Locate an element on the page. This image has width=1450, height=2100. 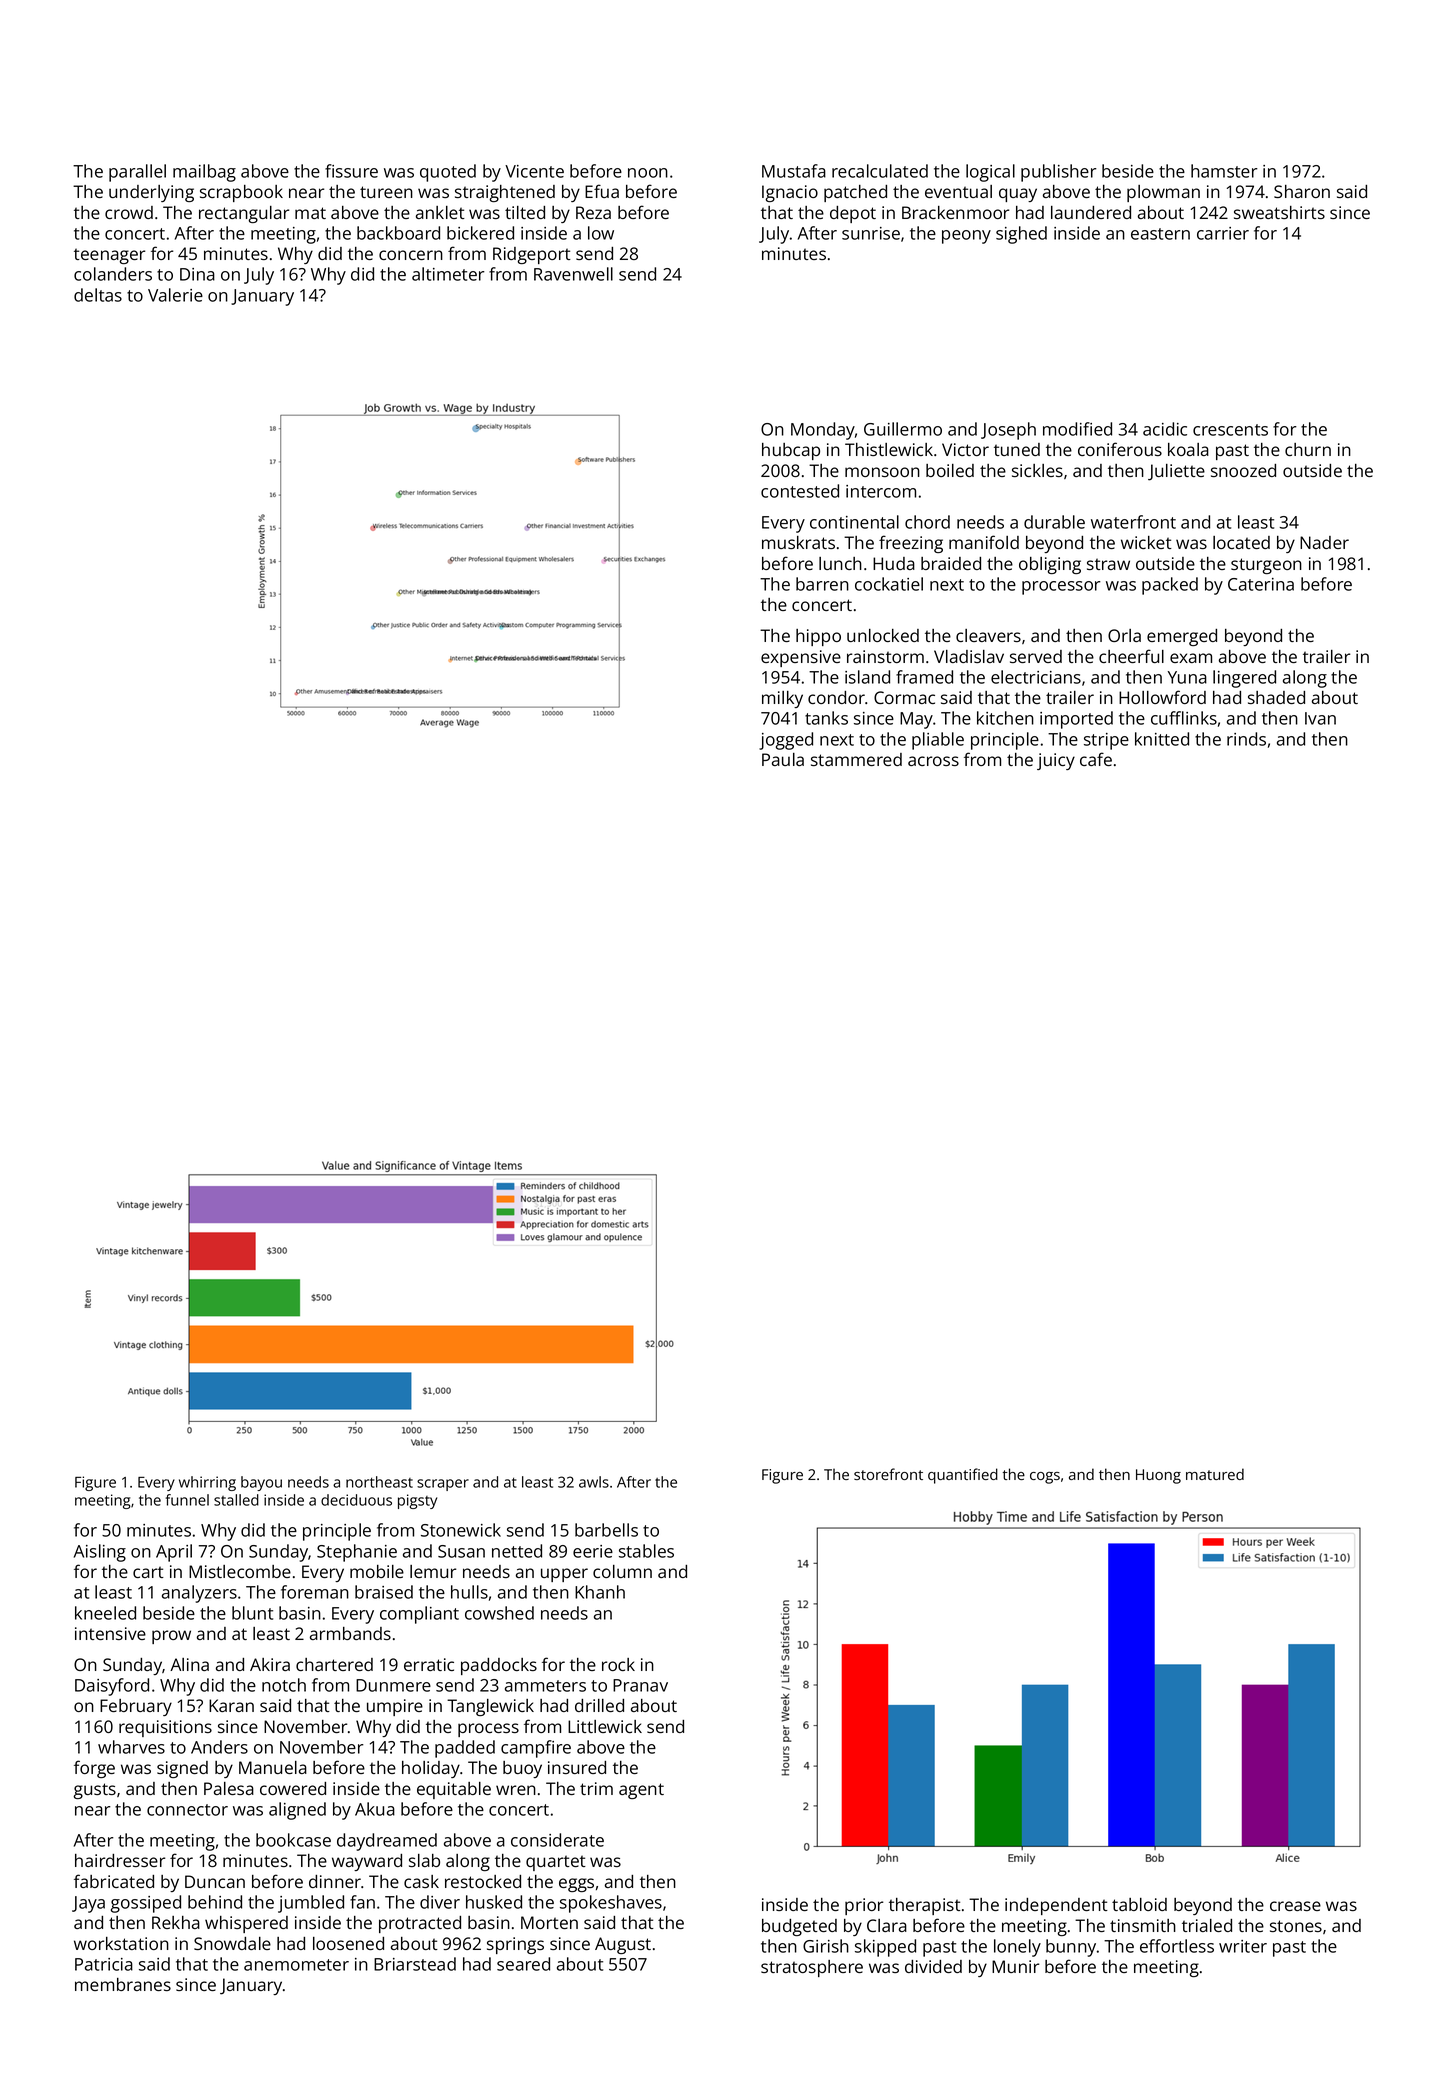
Paula is located at coordinates (783, 759).
